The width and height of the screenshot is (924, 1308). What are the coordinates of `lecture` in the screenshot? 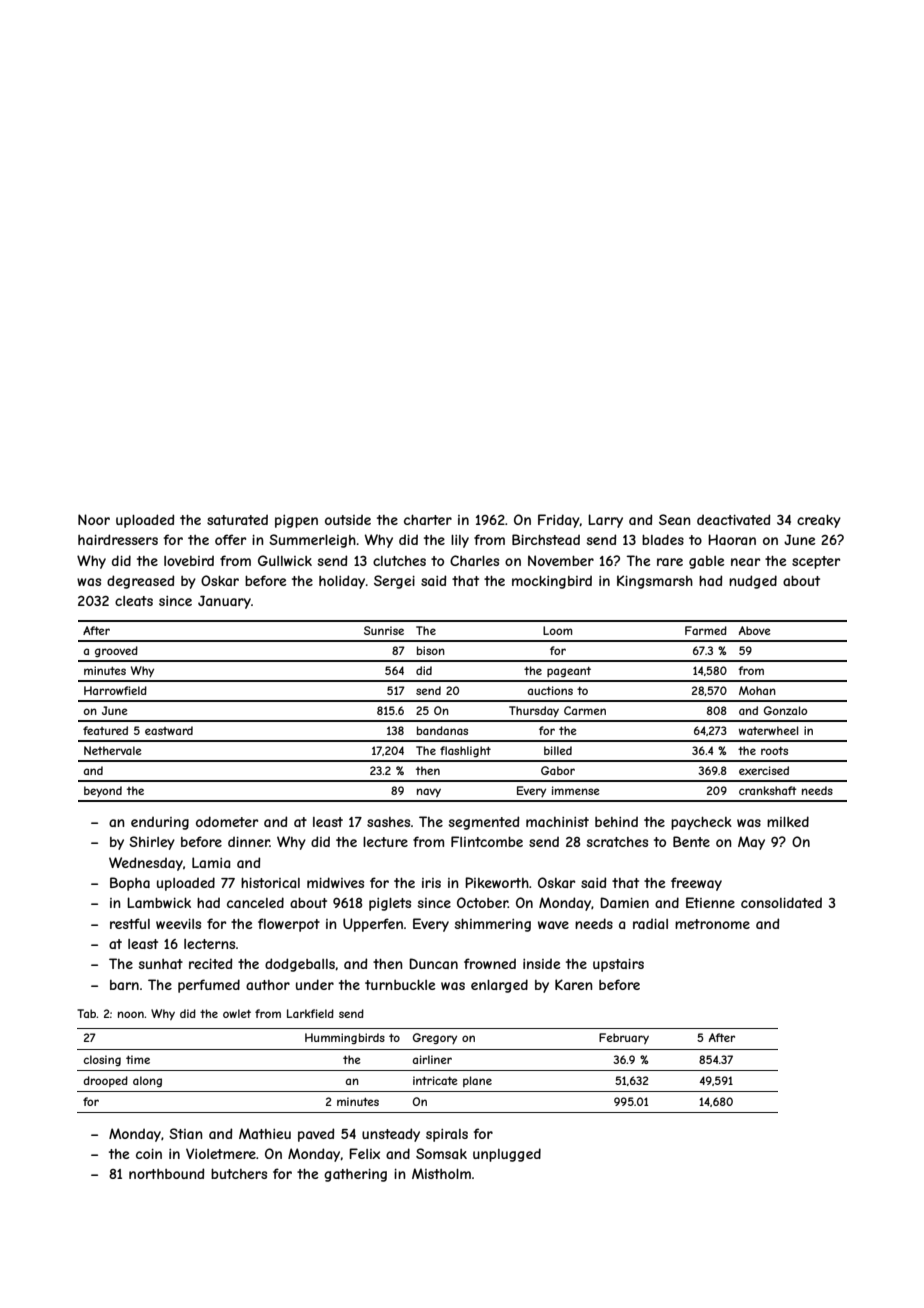 It's located at (385, 842).
